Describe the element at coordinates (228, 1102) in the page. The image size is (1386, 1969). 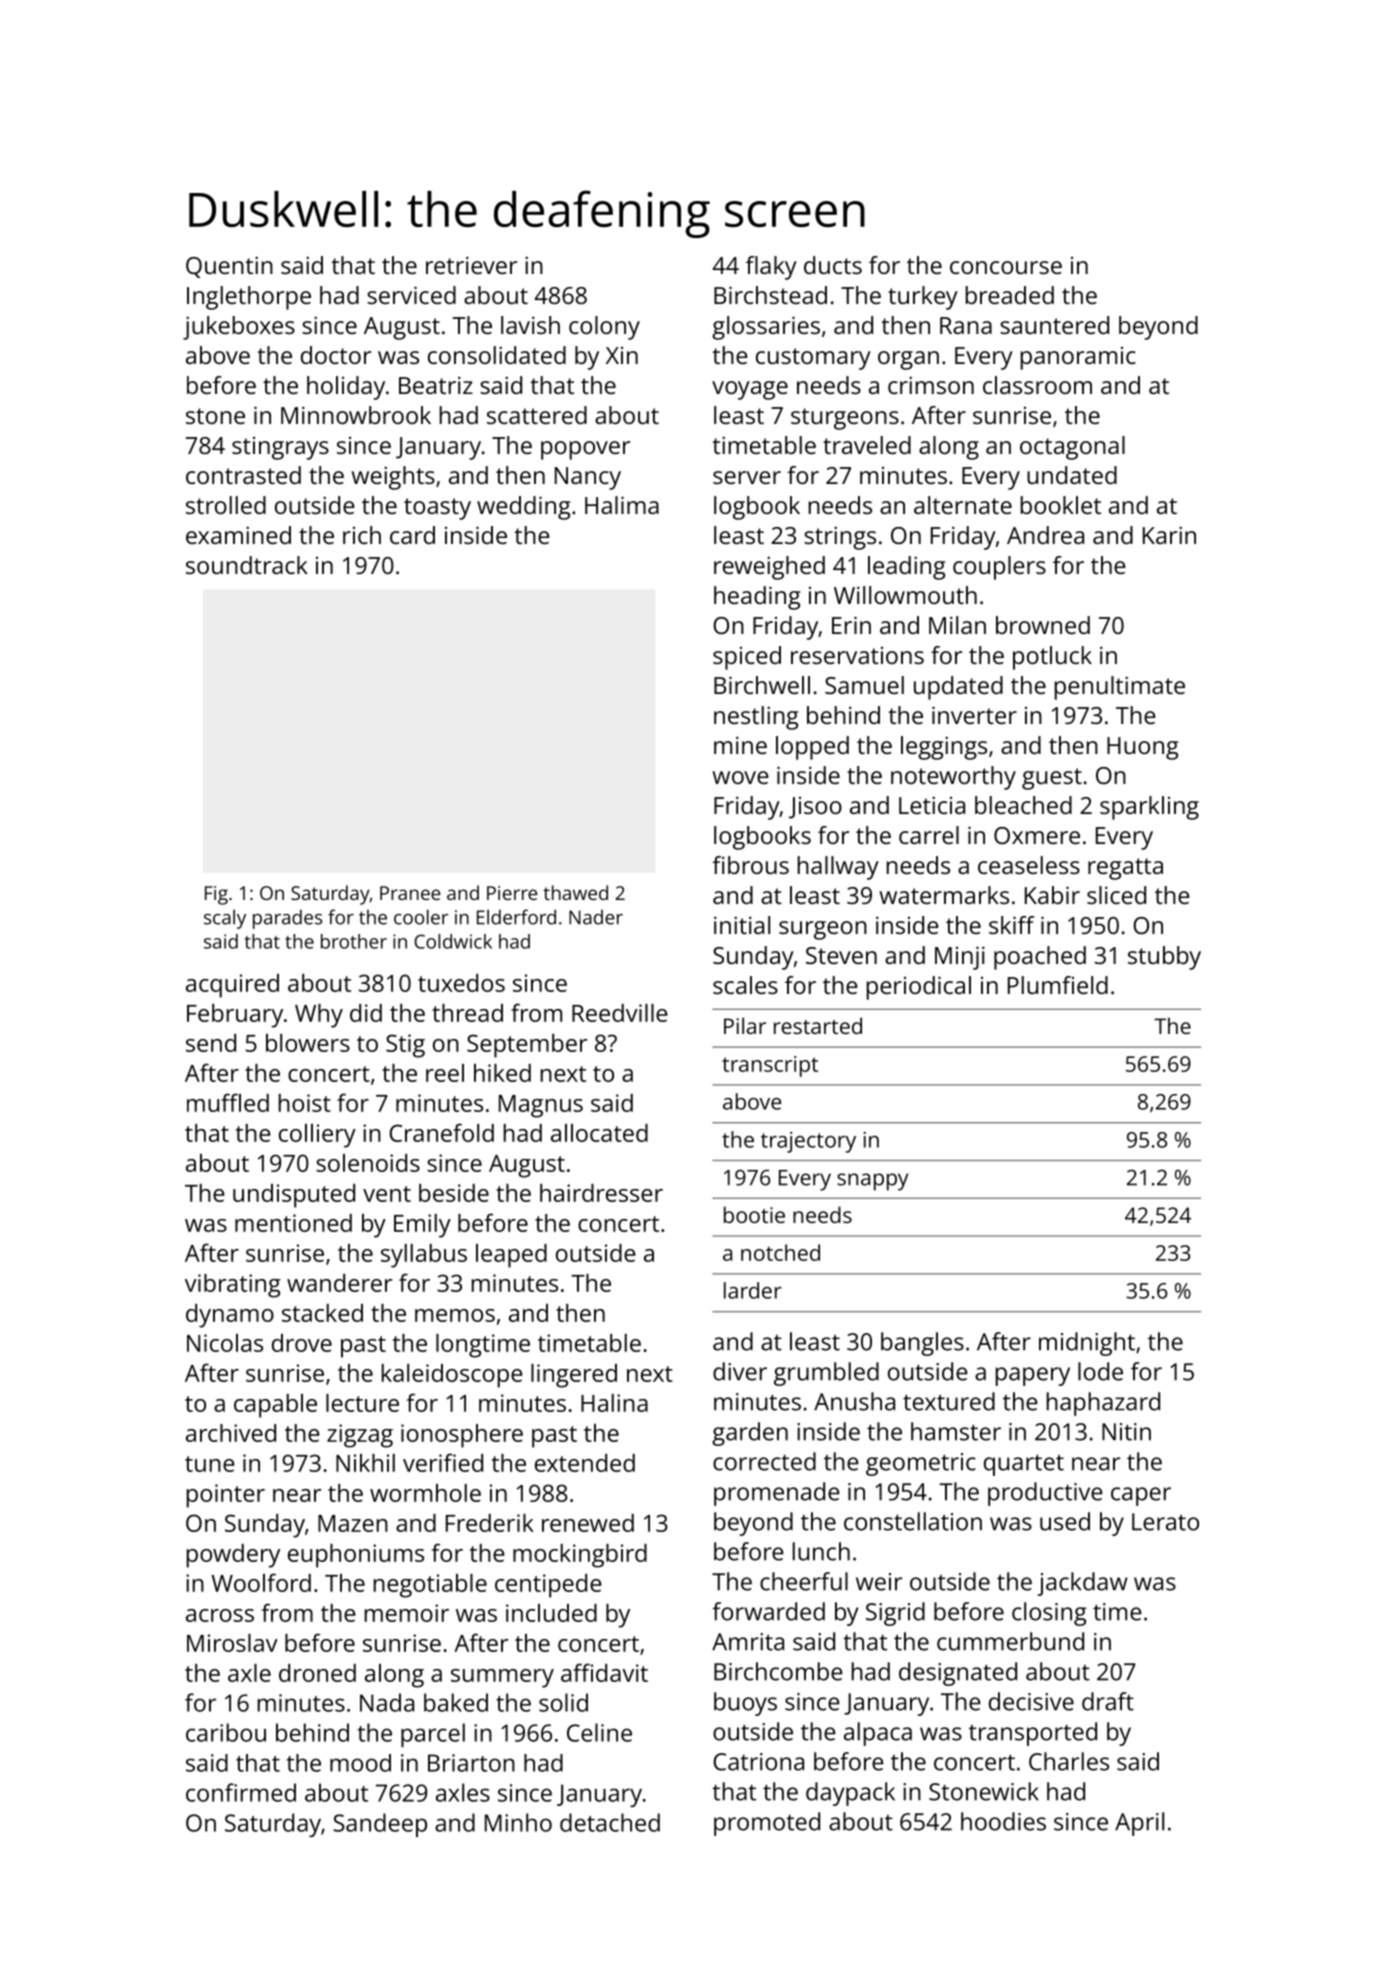
I see `muffled` at that location.
